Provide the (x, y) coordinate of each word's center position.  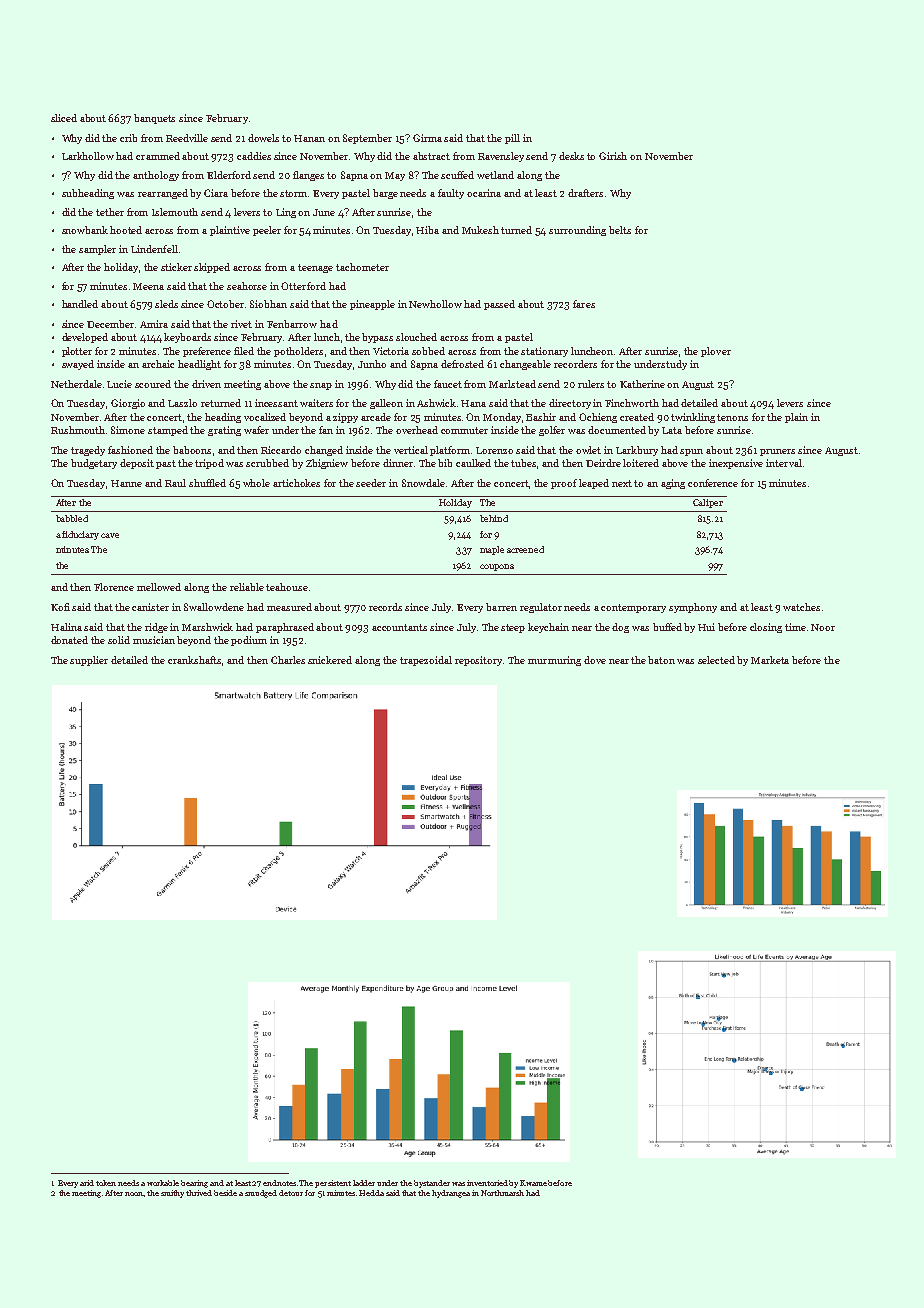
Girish (613, 156)
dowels (263, 138)
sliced (64, 118)
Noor (823, 627)
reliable (247, 587)
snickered (330, 660)
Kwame (533, 1183)
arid (87, 1183)
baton (661, 660)
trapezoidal (426, 661)
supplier (89, 661)
